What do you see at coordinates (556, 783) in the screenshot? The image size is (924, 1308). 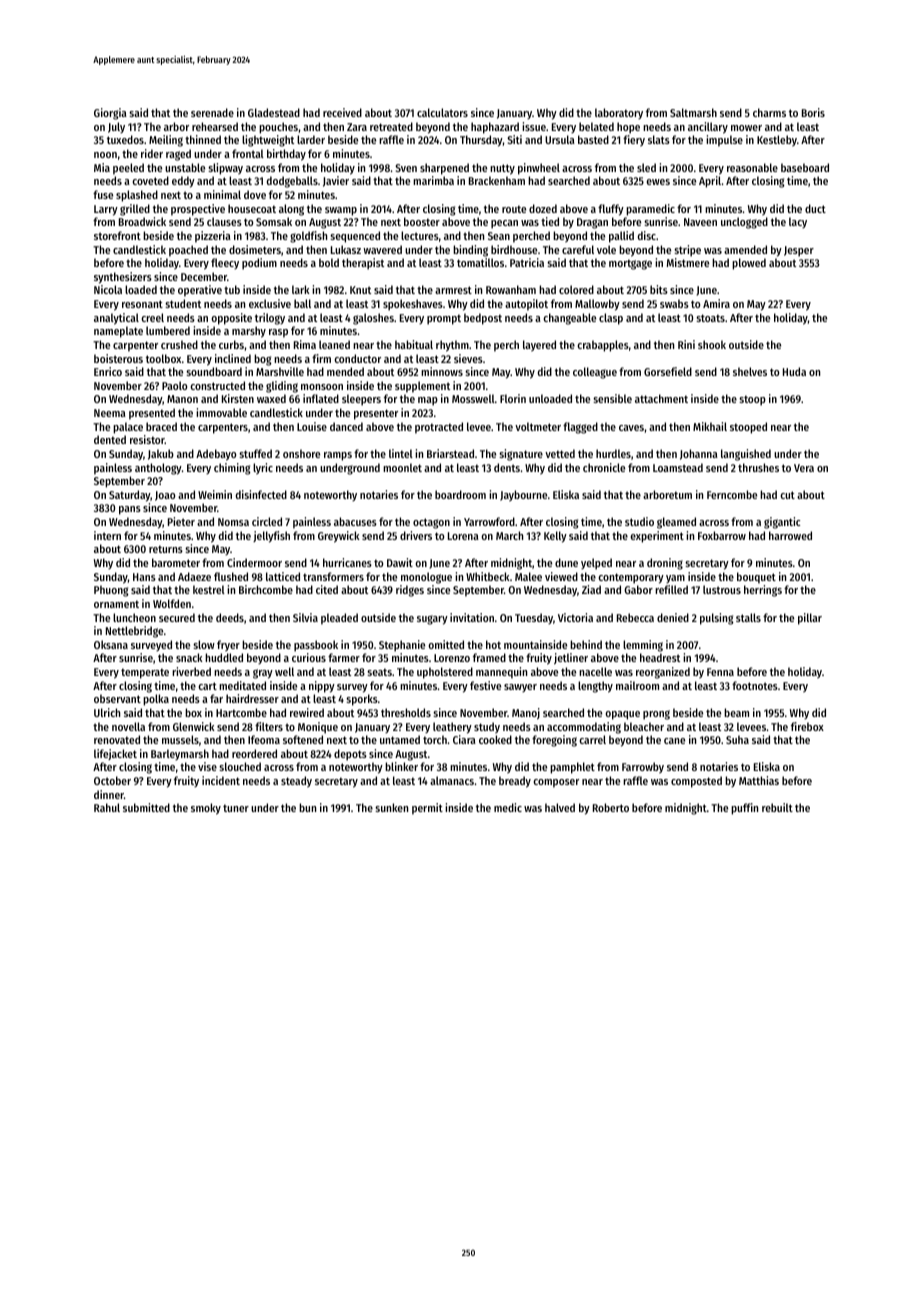 I see `composer` at bounding box center [556, 783].
